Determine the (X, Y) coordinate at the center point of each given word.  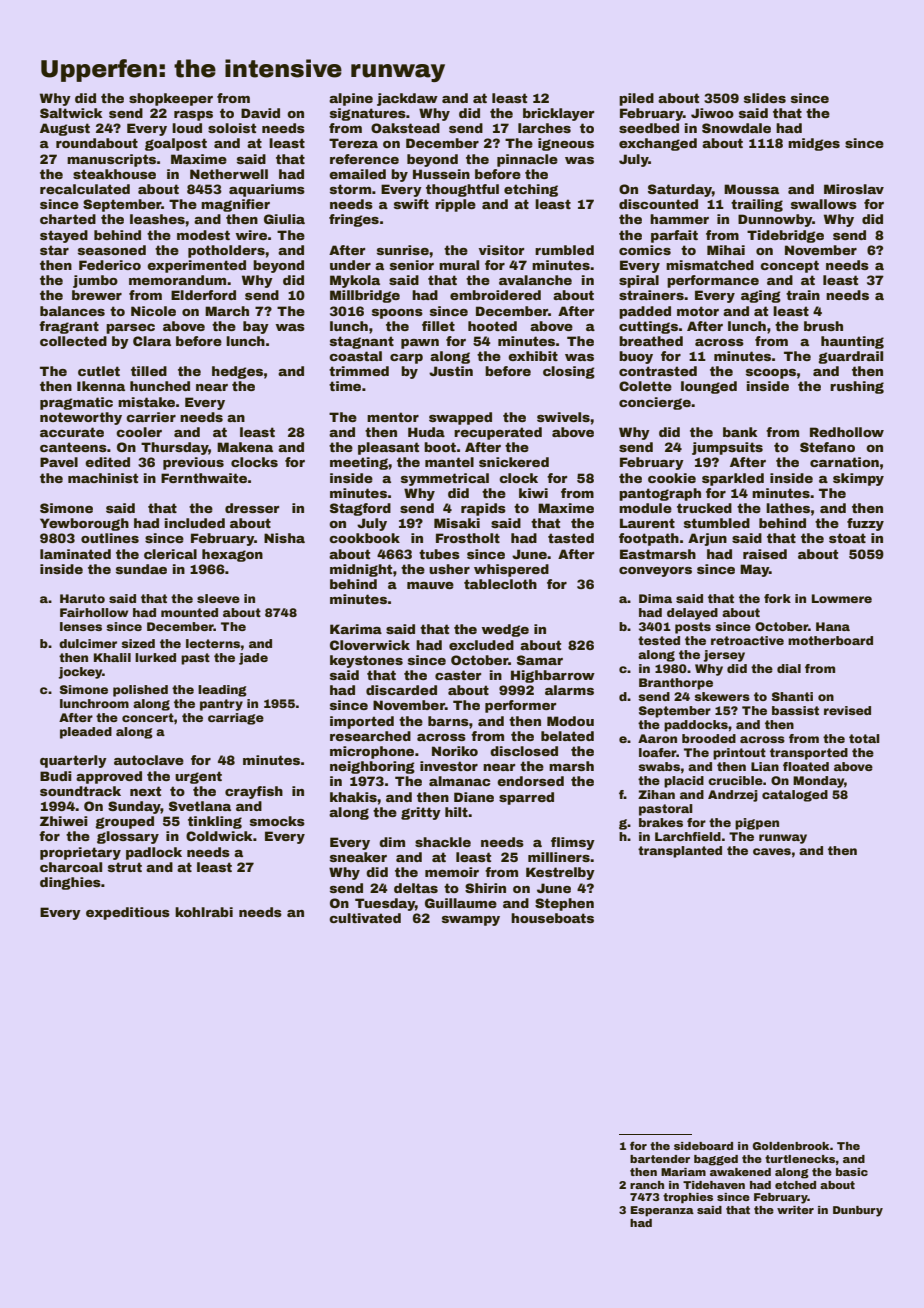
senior (412, 265)
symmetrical (445, 479)
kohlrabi (204, 912)
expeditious (128, 913)
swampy (471, 921)
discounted (658, 204)
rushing (857, 387)
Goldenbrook (791, 1146)
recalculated (85, 189)
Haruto (82, 598)
